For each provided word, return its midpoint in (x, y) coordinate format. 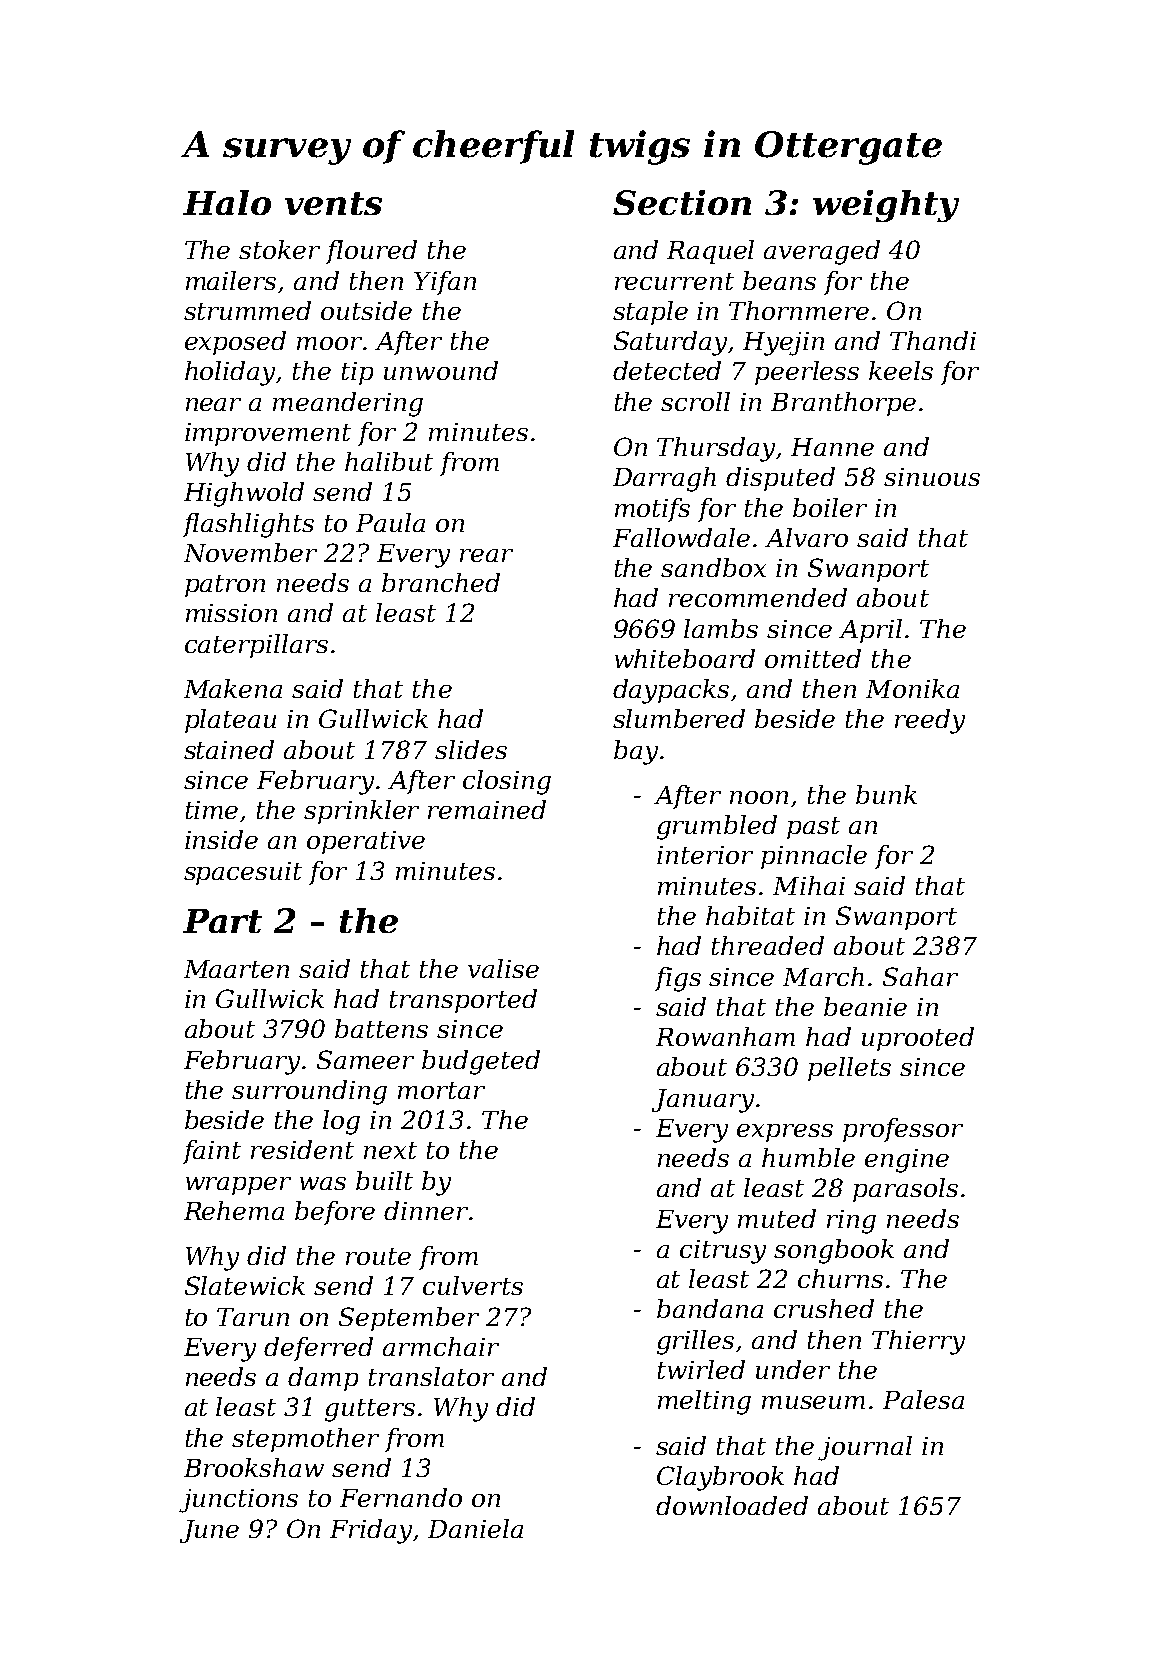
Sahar (920, 976)
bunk (886, 794)
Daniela (475, 1528)
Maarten (236, 969)
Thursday (716, 449)
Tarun (253, 1317)
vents (333, 203)
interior (705, 855)
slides (471, 749)
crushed (824, 1308)
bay (636, 752)
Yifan (445, 283)
